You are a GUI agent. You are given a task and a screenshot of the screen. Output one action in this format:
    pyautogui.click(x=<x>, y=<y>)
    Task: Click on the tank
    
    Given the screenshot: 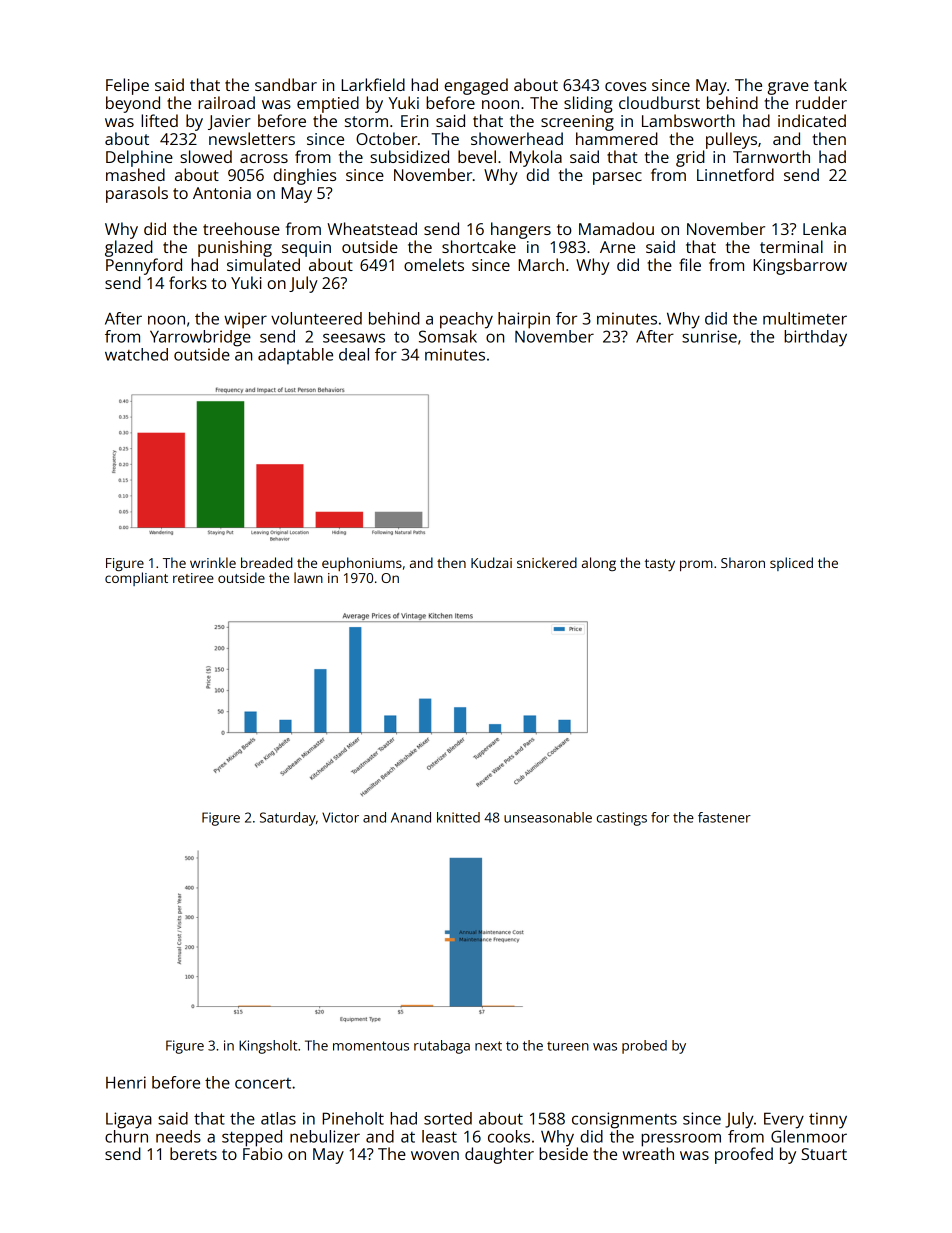 What is the action you would take?
    pyautogui.click(x=830, y=84)
